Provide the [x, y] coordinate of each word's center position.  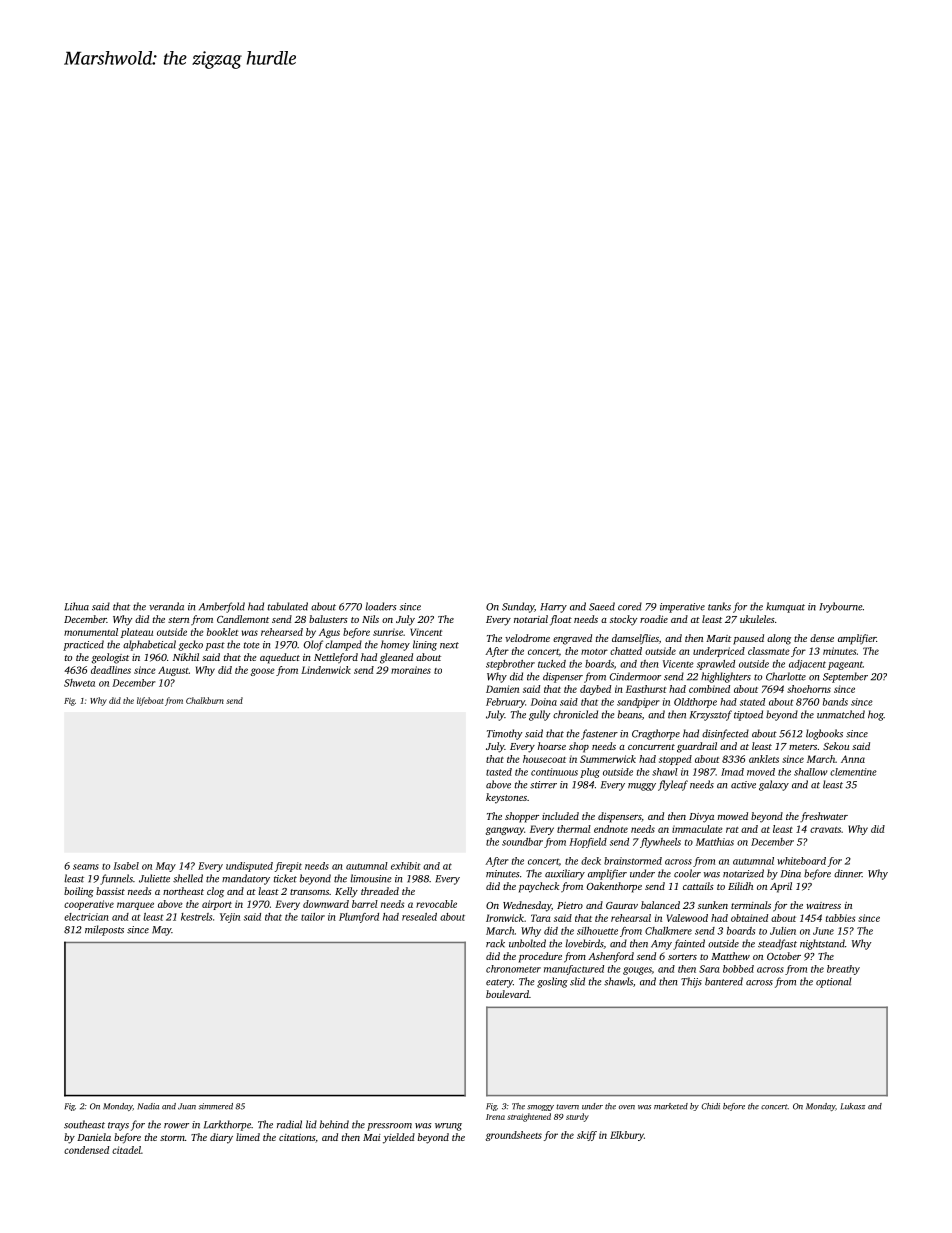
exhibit [406, 866]
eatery [499, 983]
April [781, 887]
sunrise [388, 632]
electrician [86, 917]
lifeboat [150, 701]
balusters [328, 619]
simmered [216, 1106]
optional [834, 982]
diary [221, 1138]
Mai [372, 1137]
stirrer [543, 785]
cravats [825, 830]
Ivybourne [841, 607]
